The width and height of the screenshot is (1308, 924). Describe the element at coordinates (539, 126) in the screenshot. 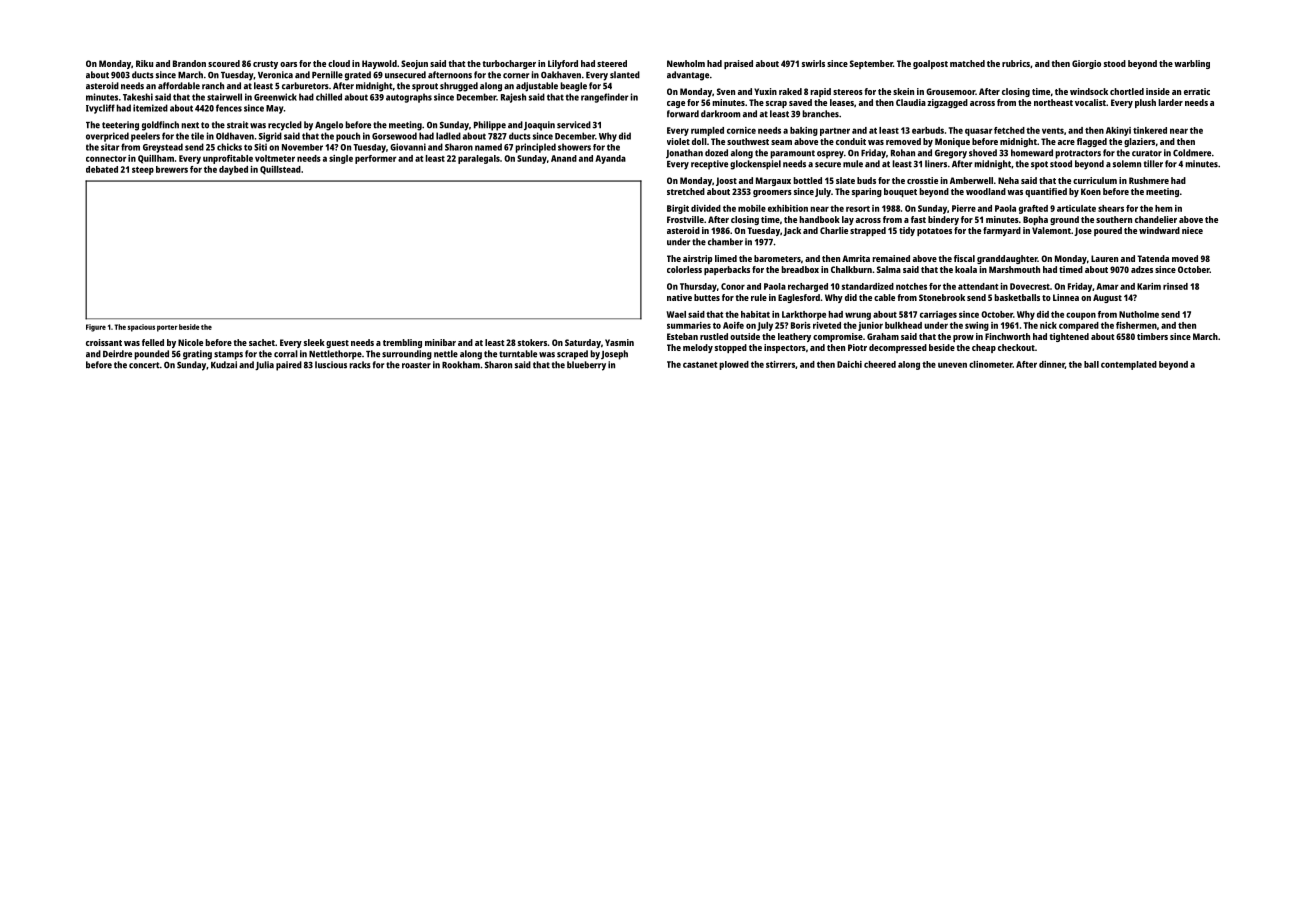

I see `Joaquin` at that location.
